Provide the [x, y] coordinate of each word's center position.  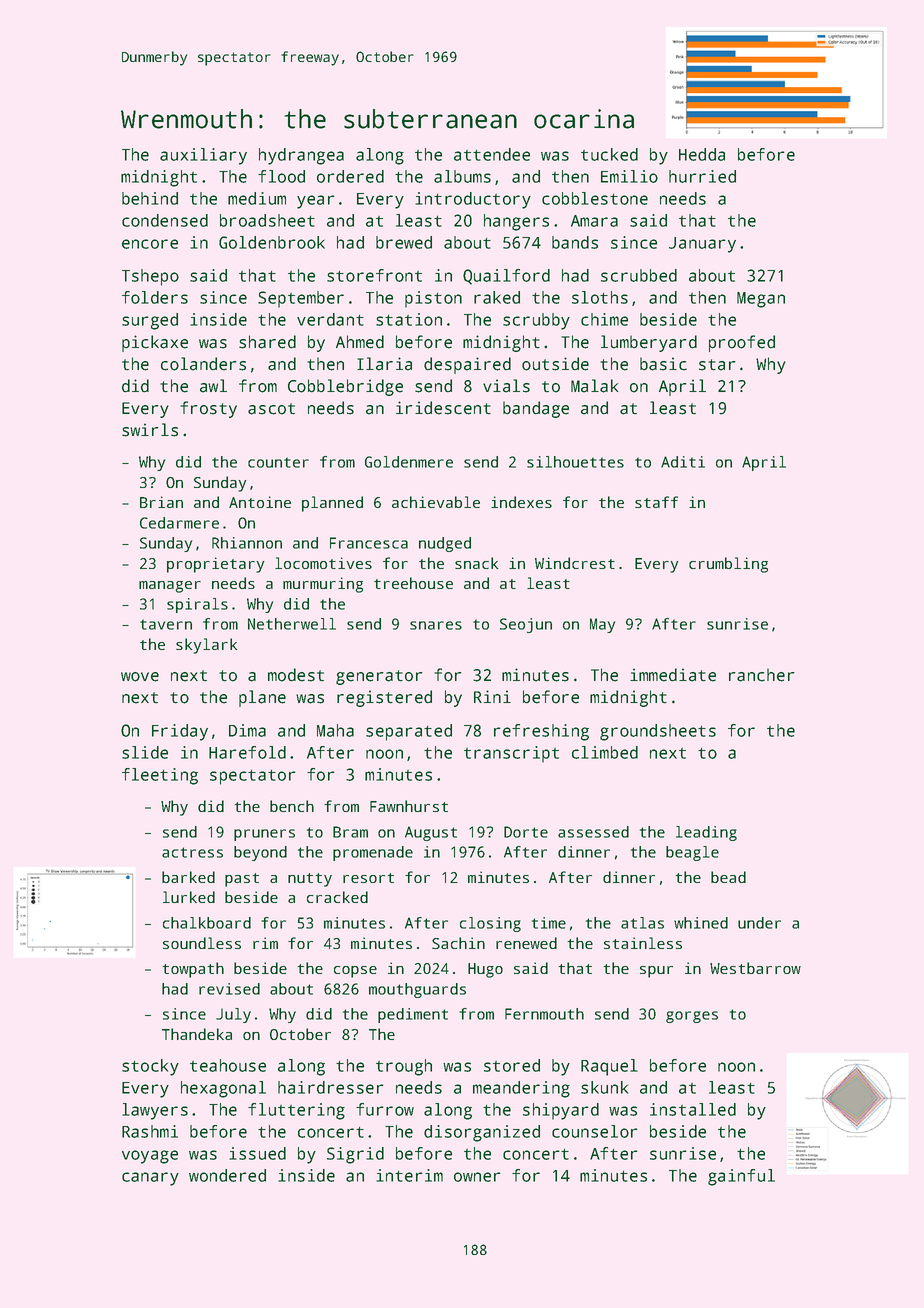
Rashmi [150, 1131]
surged [150, 321]
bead [728, 877]
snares [436, 625]
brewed [404, 242]
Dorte [526, 832]
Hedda [702, 154]
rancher [762, 675]
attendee [492, 154]
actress [192, 852]
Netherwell [292, 624]
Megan [761, 300]
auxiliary [203, 156]
